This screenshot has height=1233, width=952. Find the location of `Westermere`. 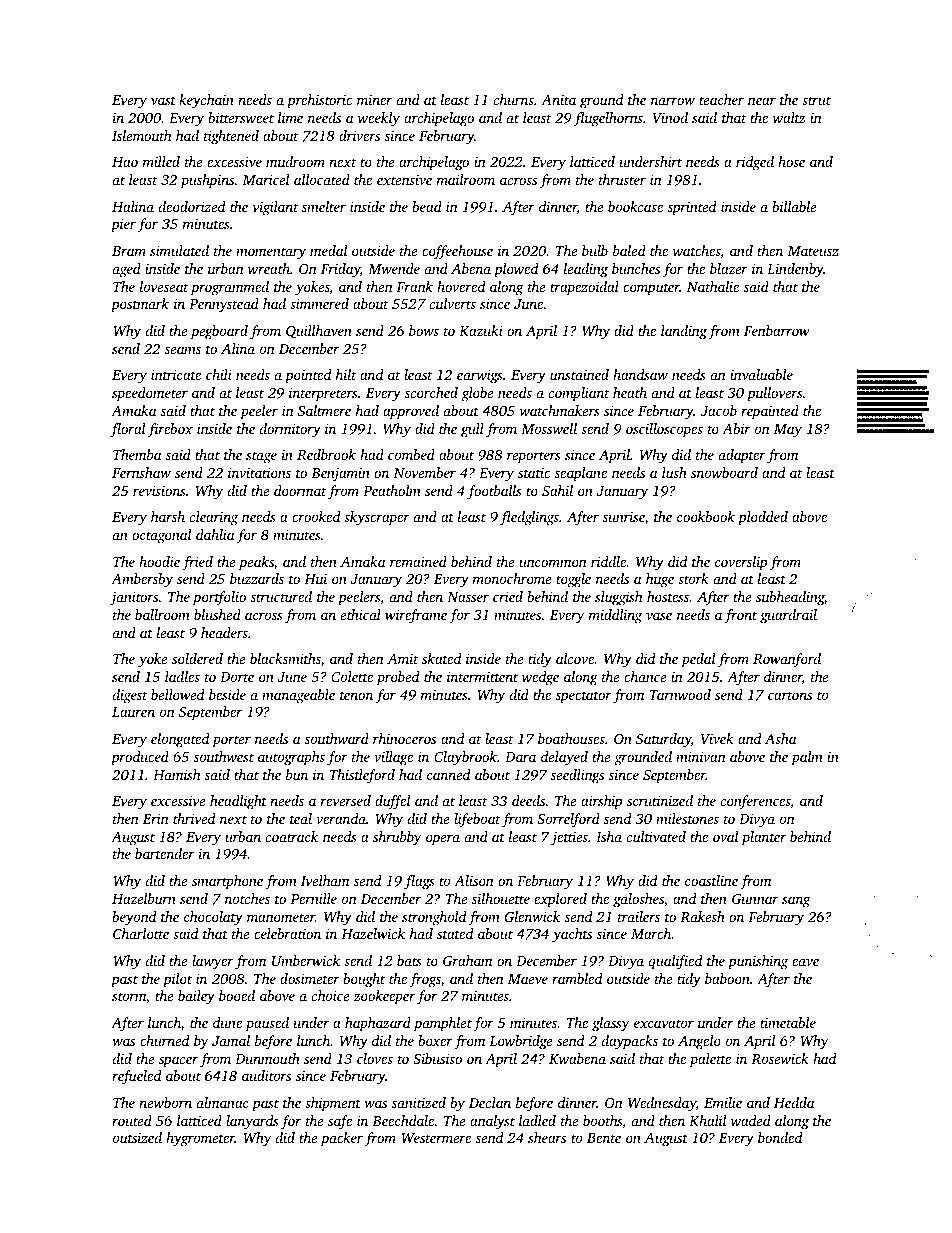

Westermere is located at coordinates (436, 1138).
